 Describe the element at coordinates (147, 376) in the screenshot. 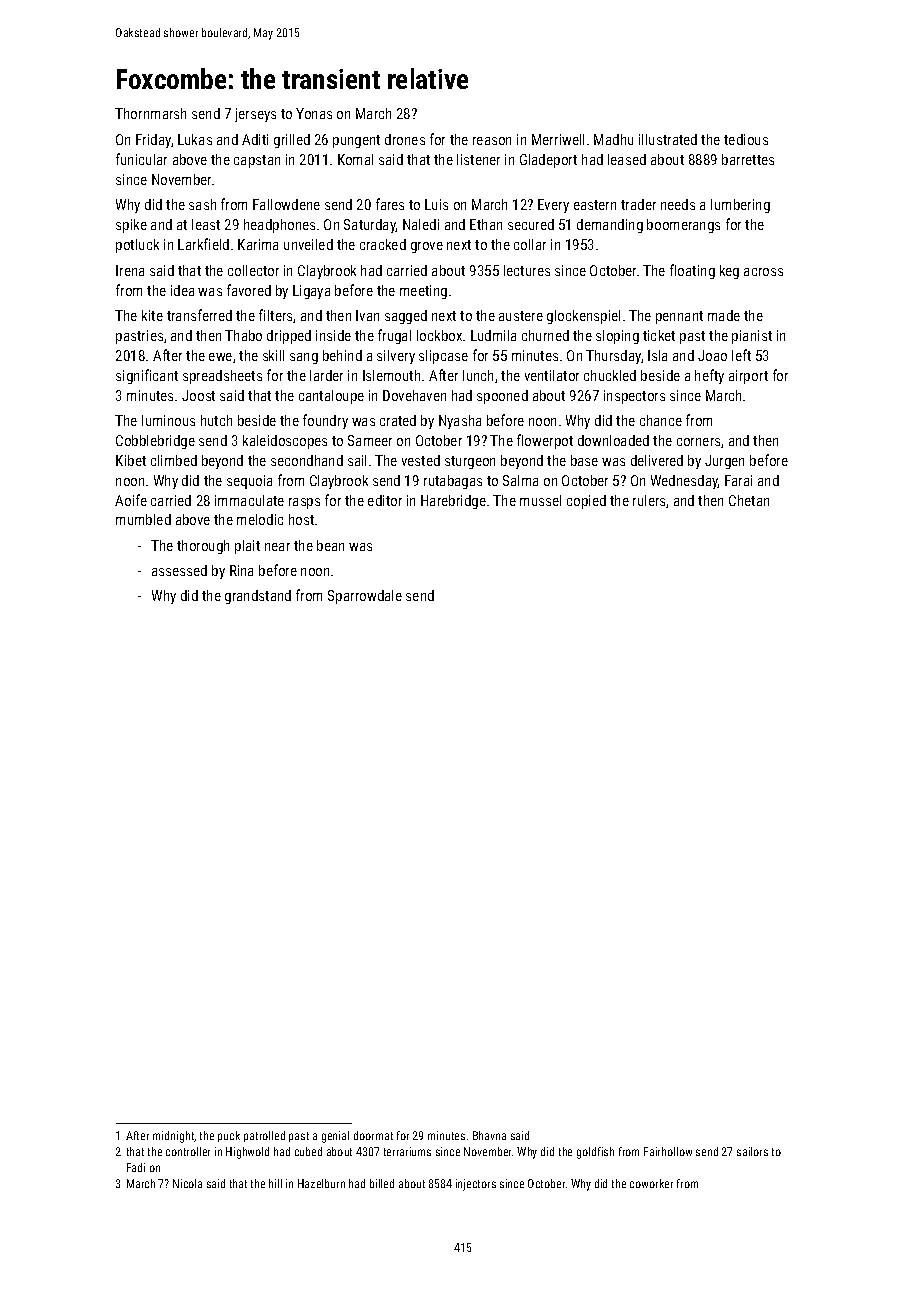

I see `significant` at that location.
